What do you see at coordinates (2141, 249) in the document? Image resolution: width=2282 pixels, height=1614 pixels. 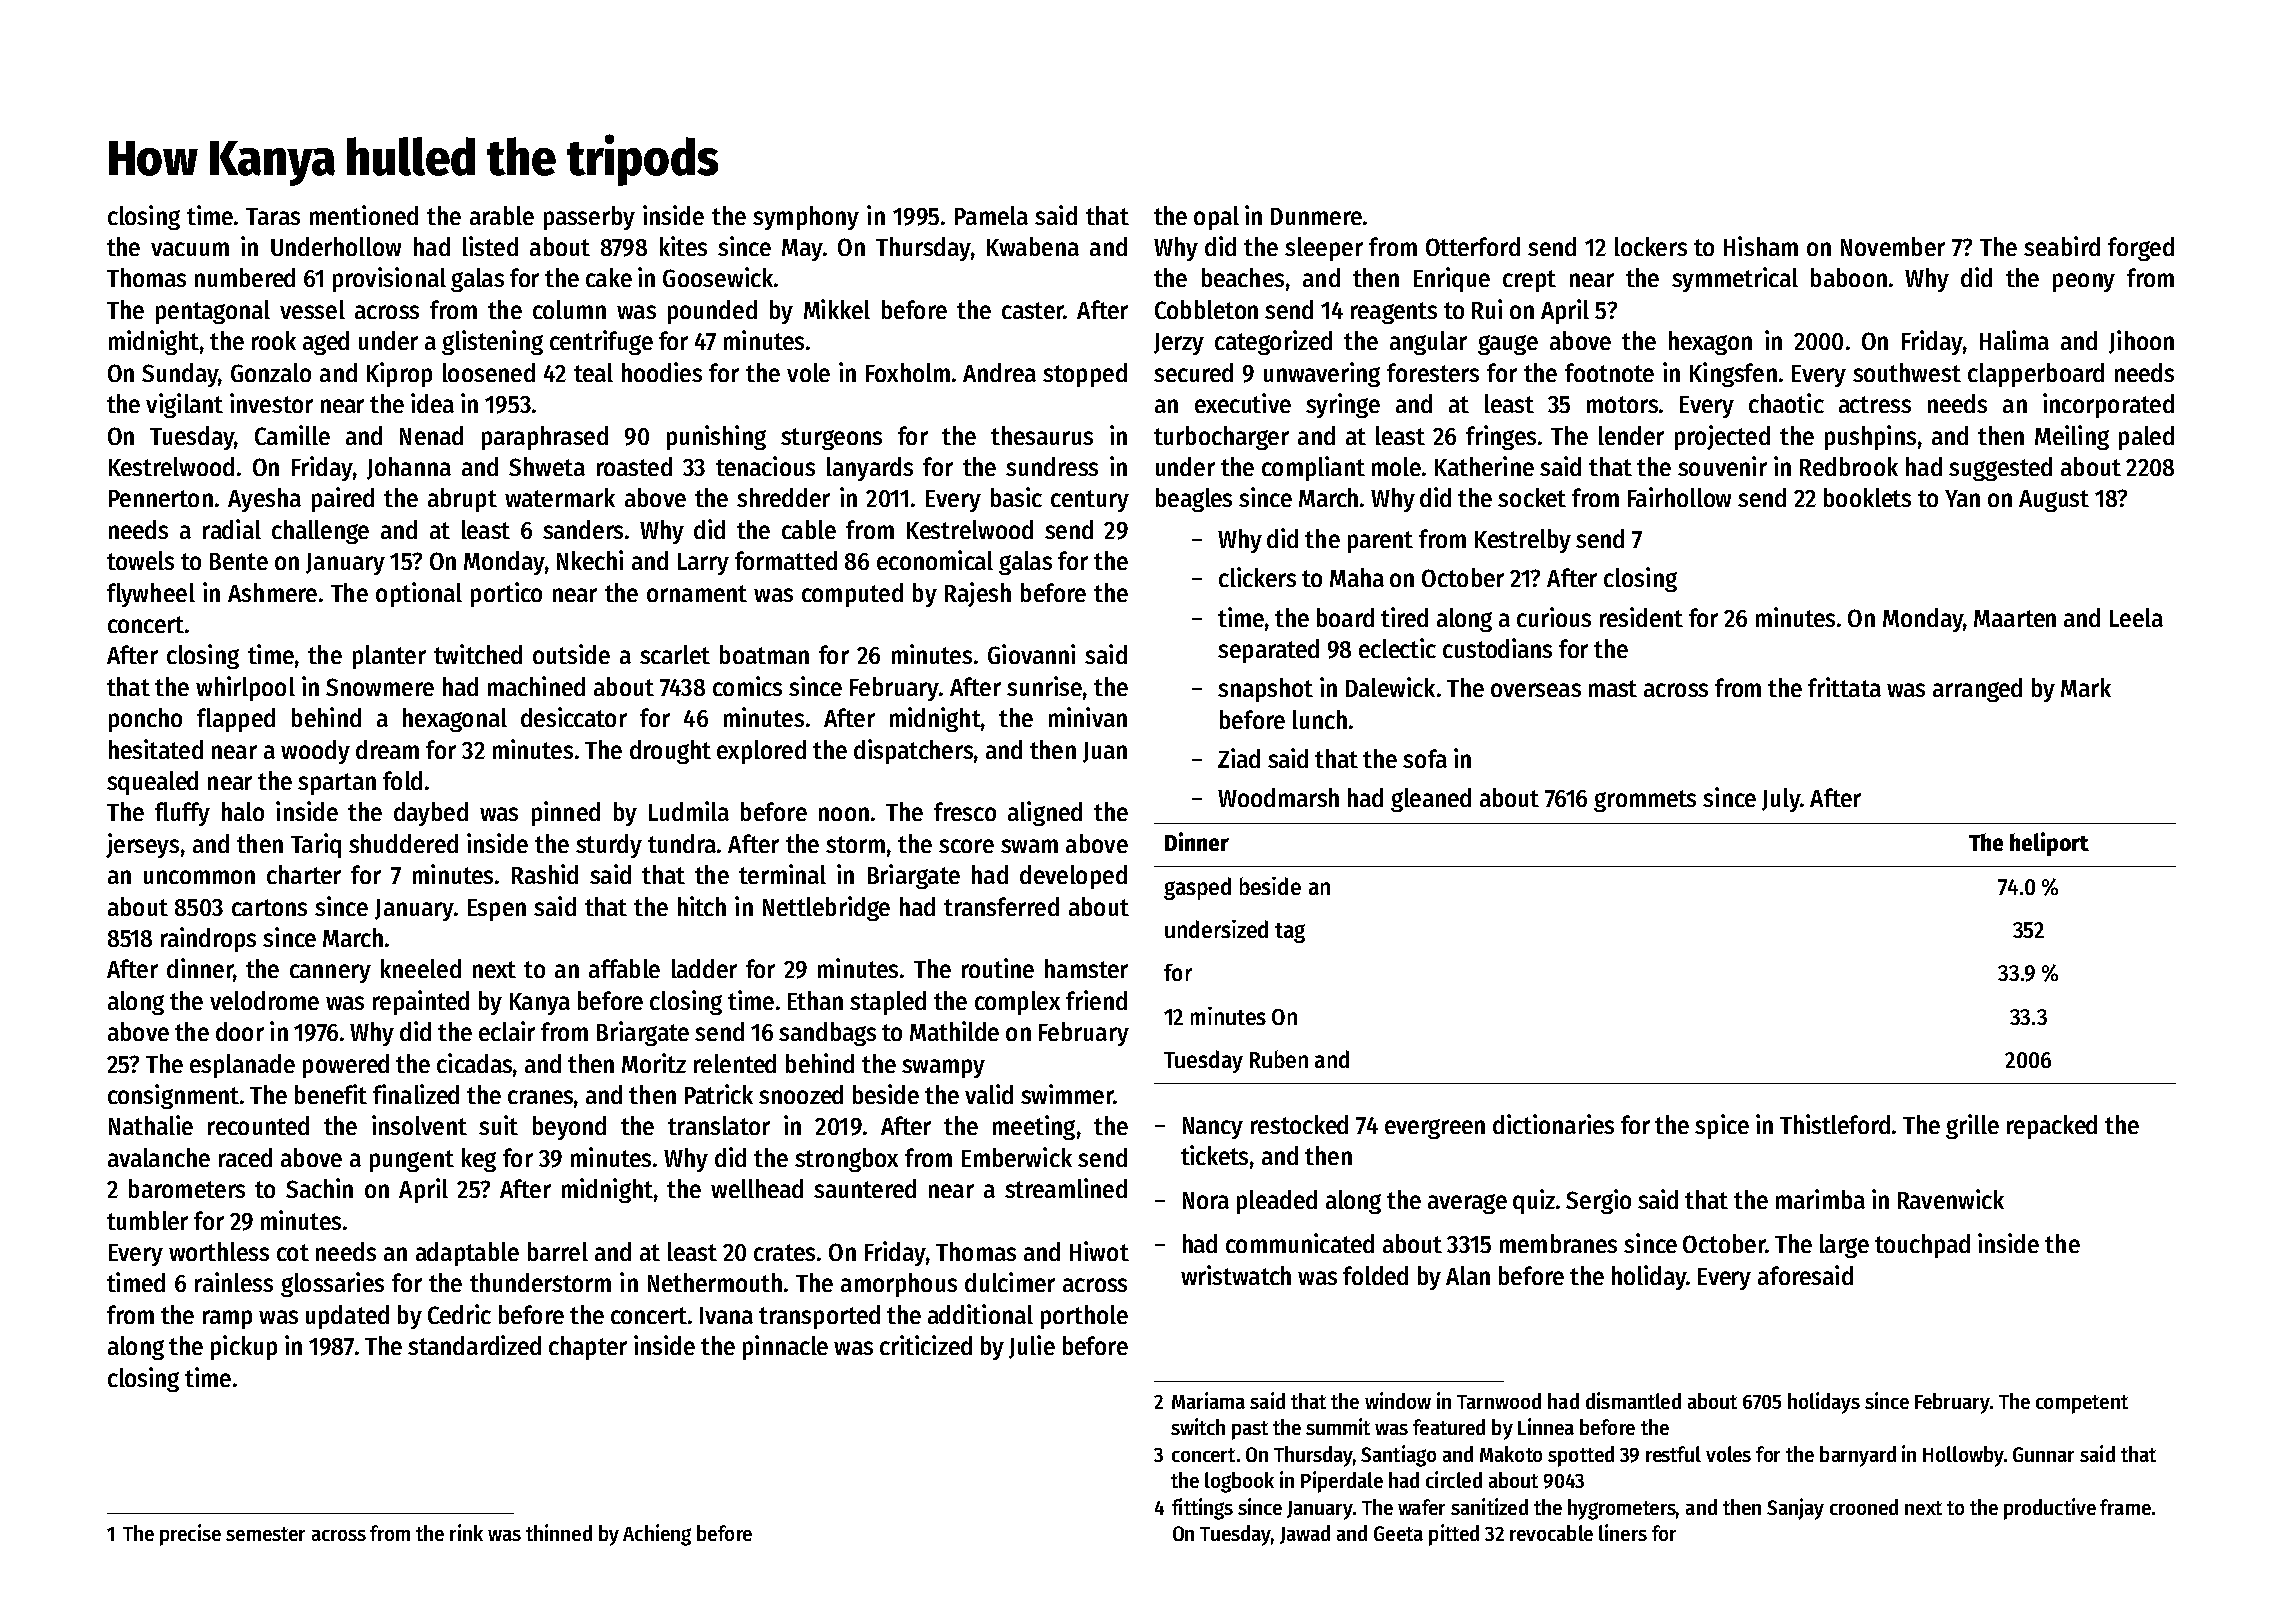 I see `forged` at bounding box center [2141, 249].
